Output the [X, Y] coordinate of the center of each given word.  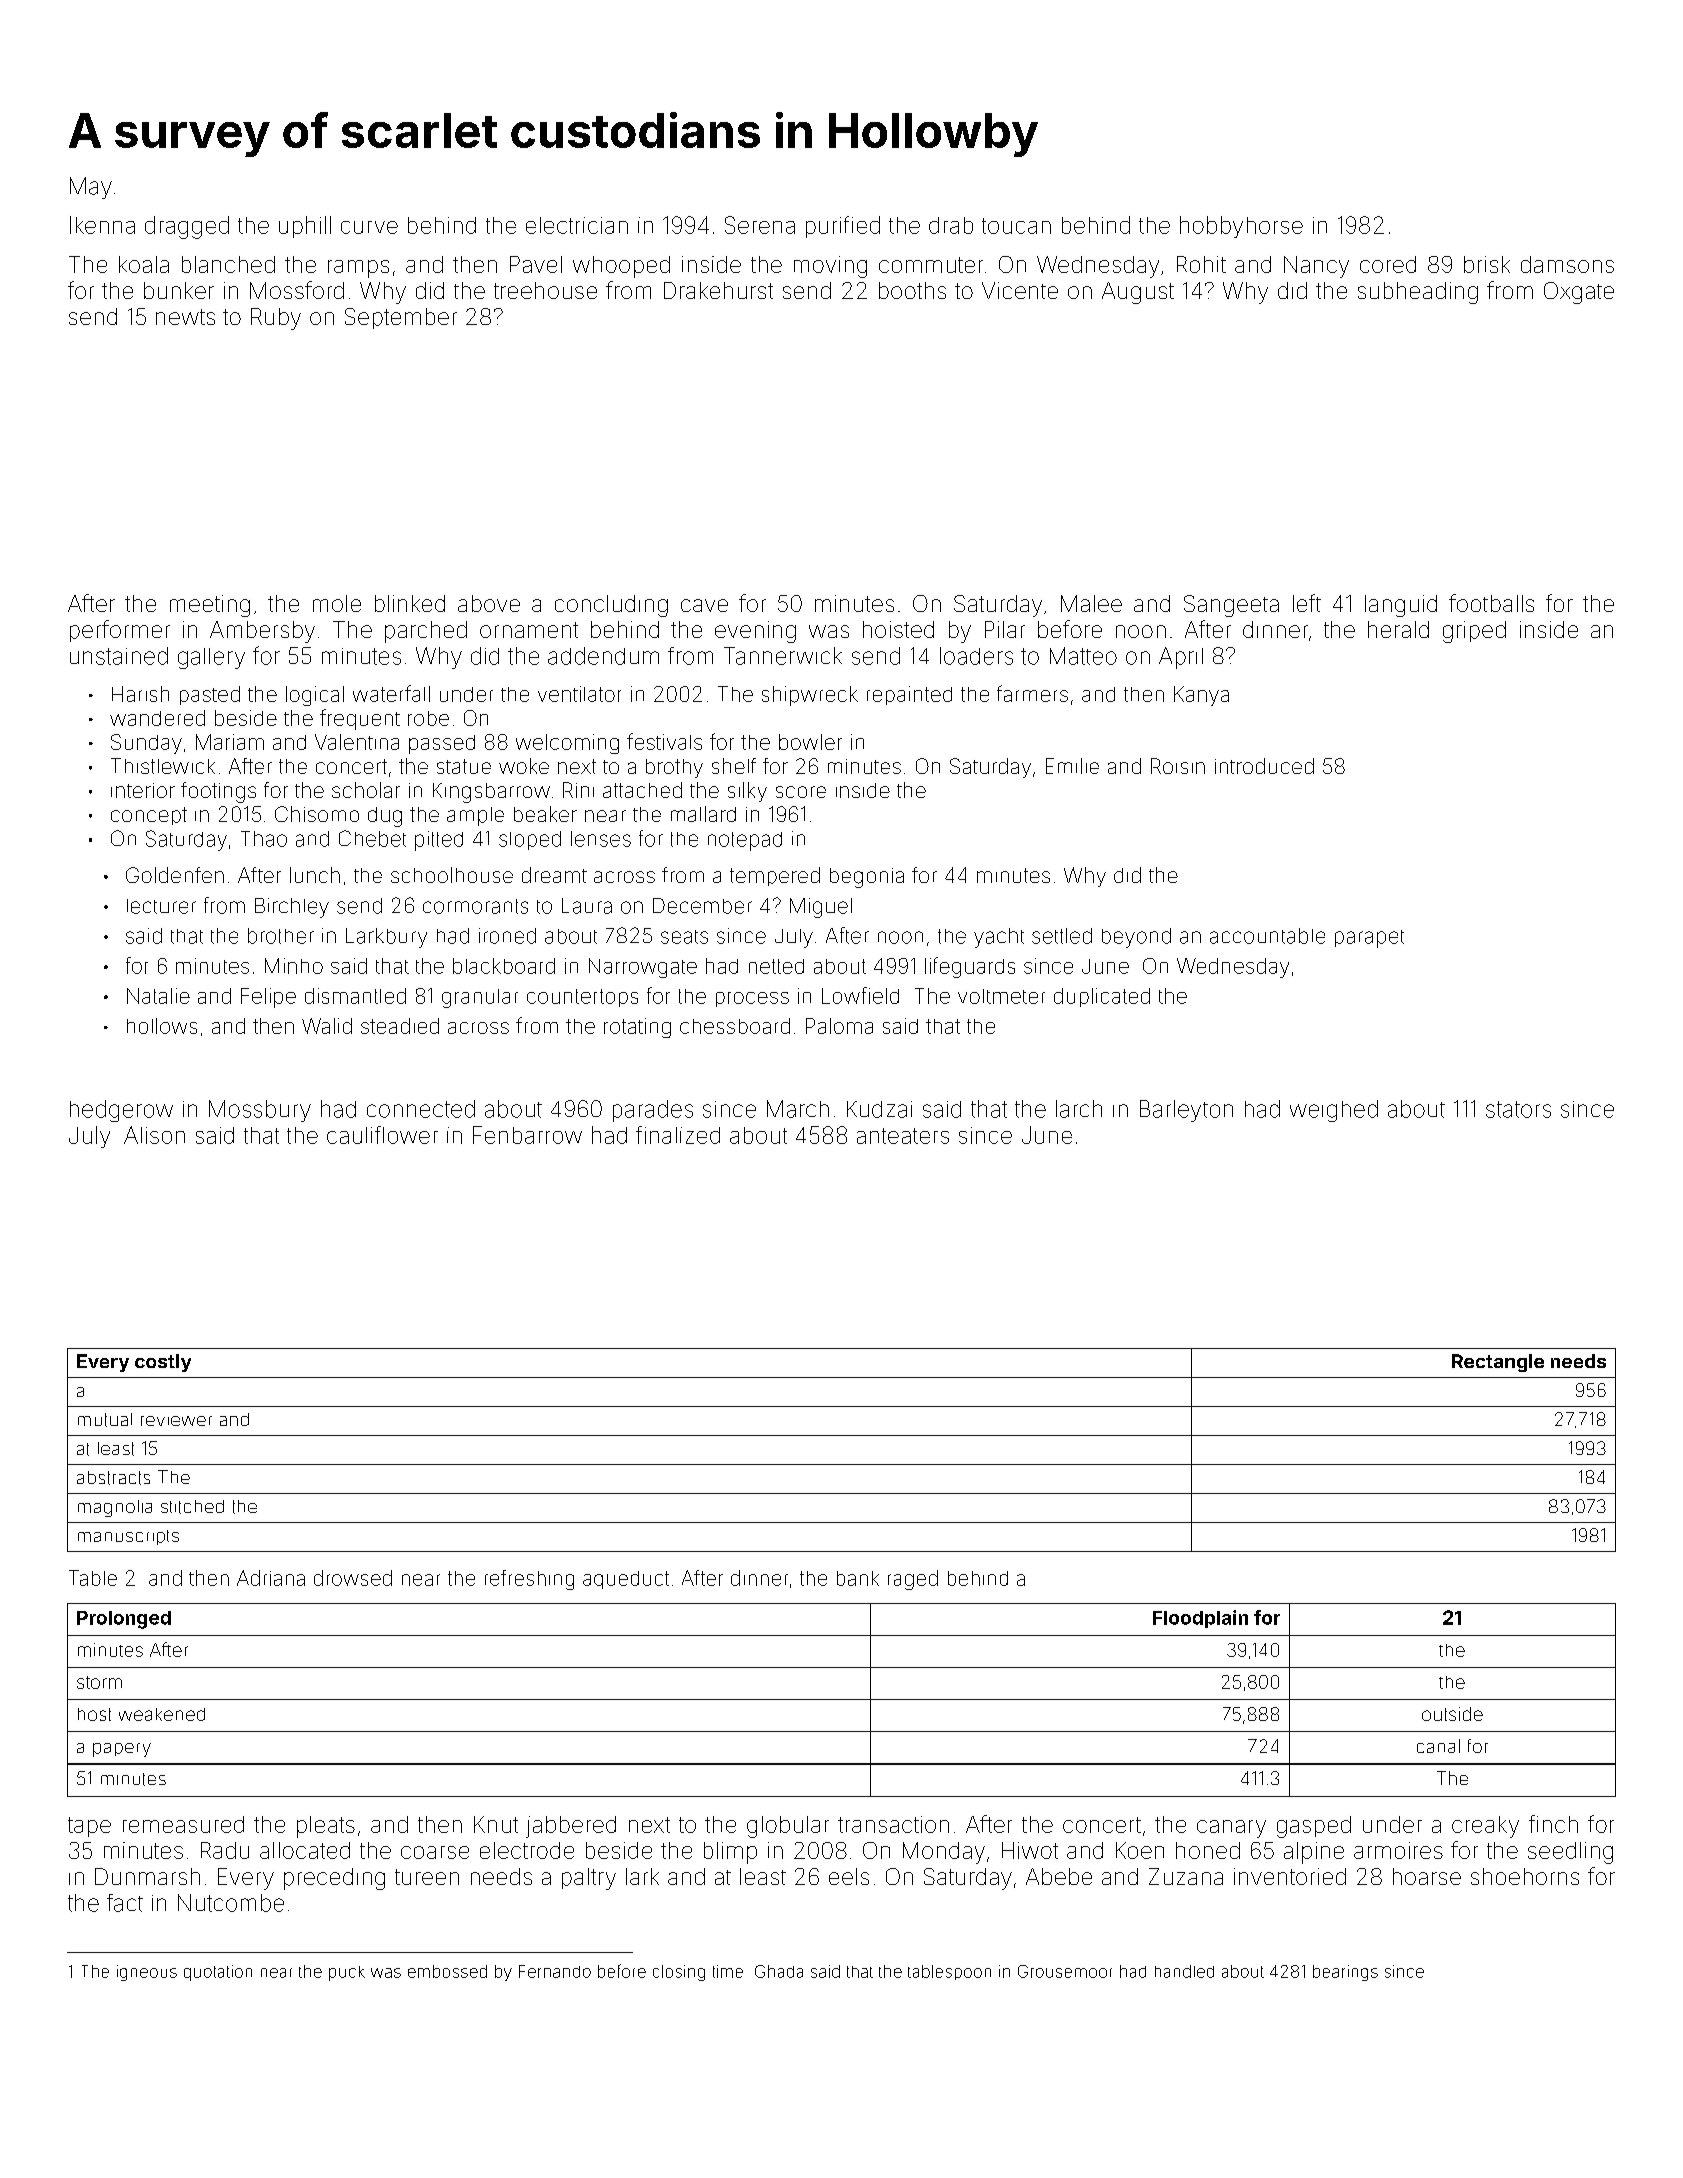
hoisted [898, 629]
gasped [1314, 1827]
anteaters [903, 1136]
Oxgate [1579, 293]
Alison [154, 1135]
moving [830, 267]
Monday [944, 1853]
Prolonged [124, 1620]
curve [369, 227]
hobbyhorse [1241, 227]
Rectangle [1498, 1363]
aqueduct [626, 1580]
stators [1518, 1109]
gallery [211, 658]
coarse [435, 1852]
